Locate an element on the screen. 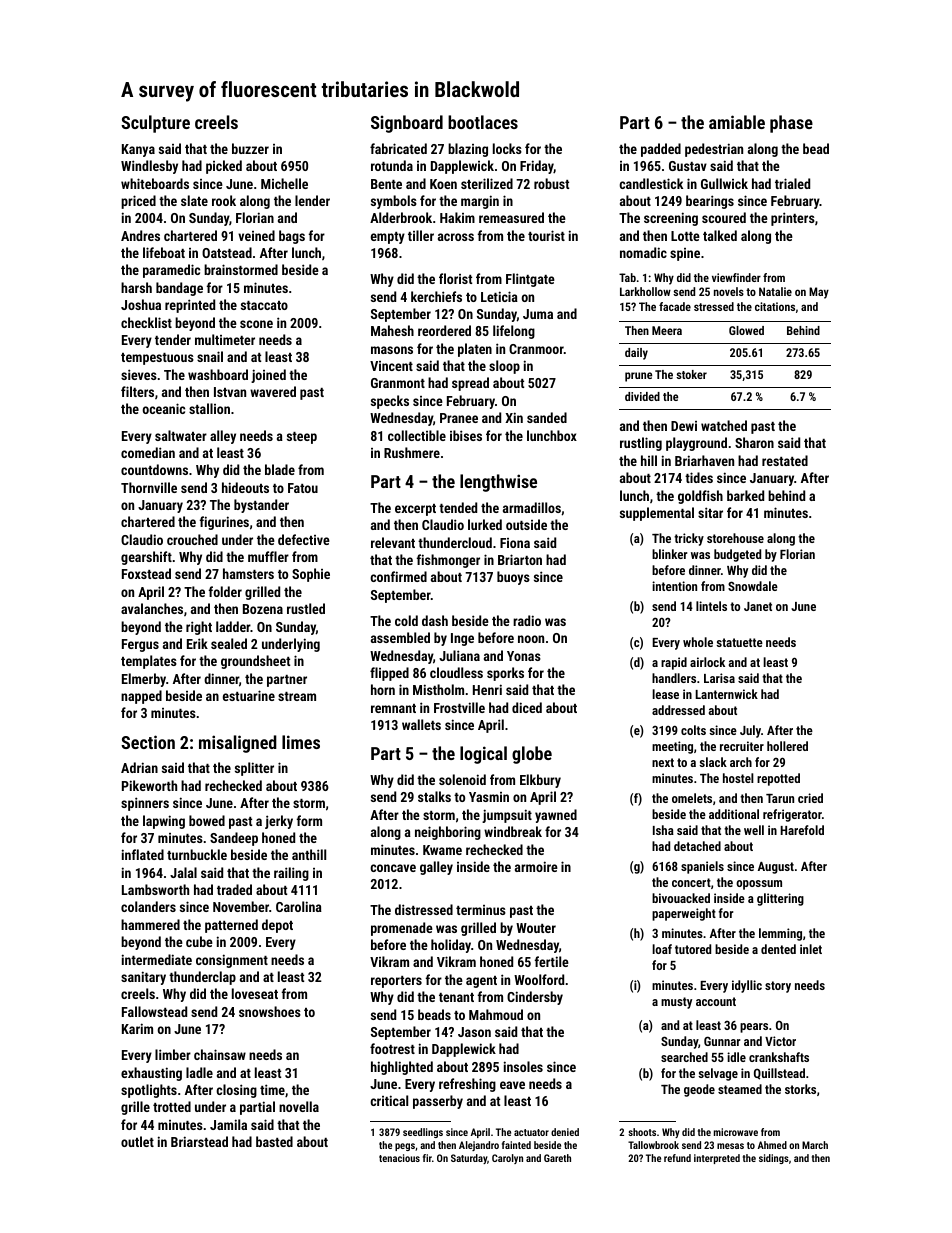 The image size is (952, 1233). Sculpture is located at coordinates (155, 124).
